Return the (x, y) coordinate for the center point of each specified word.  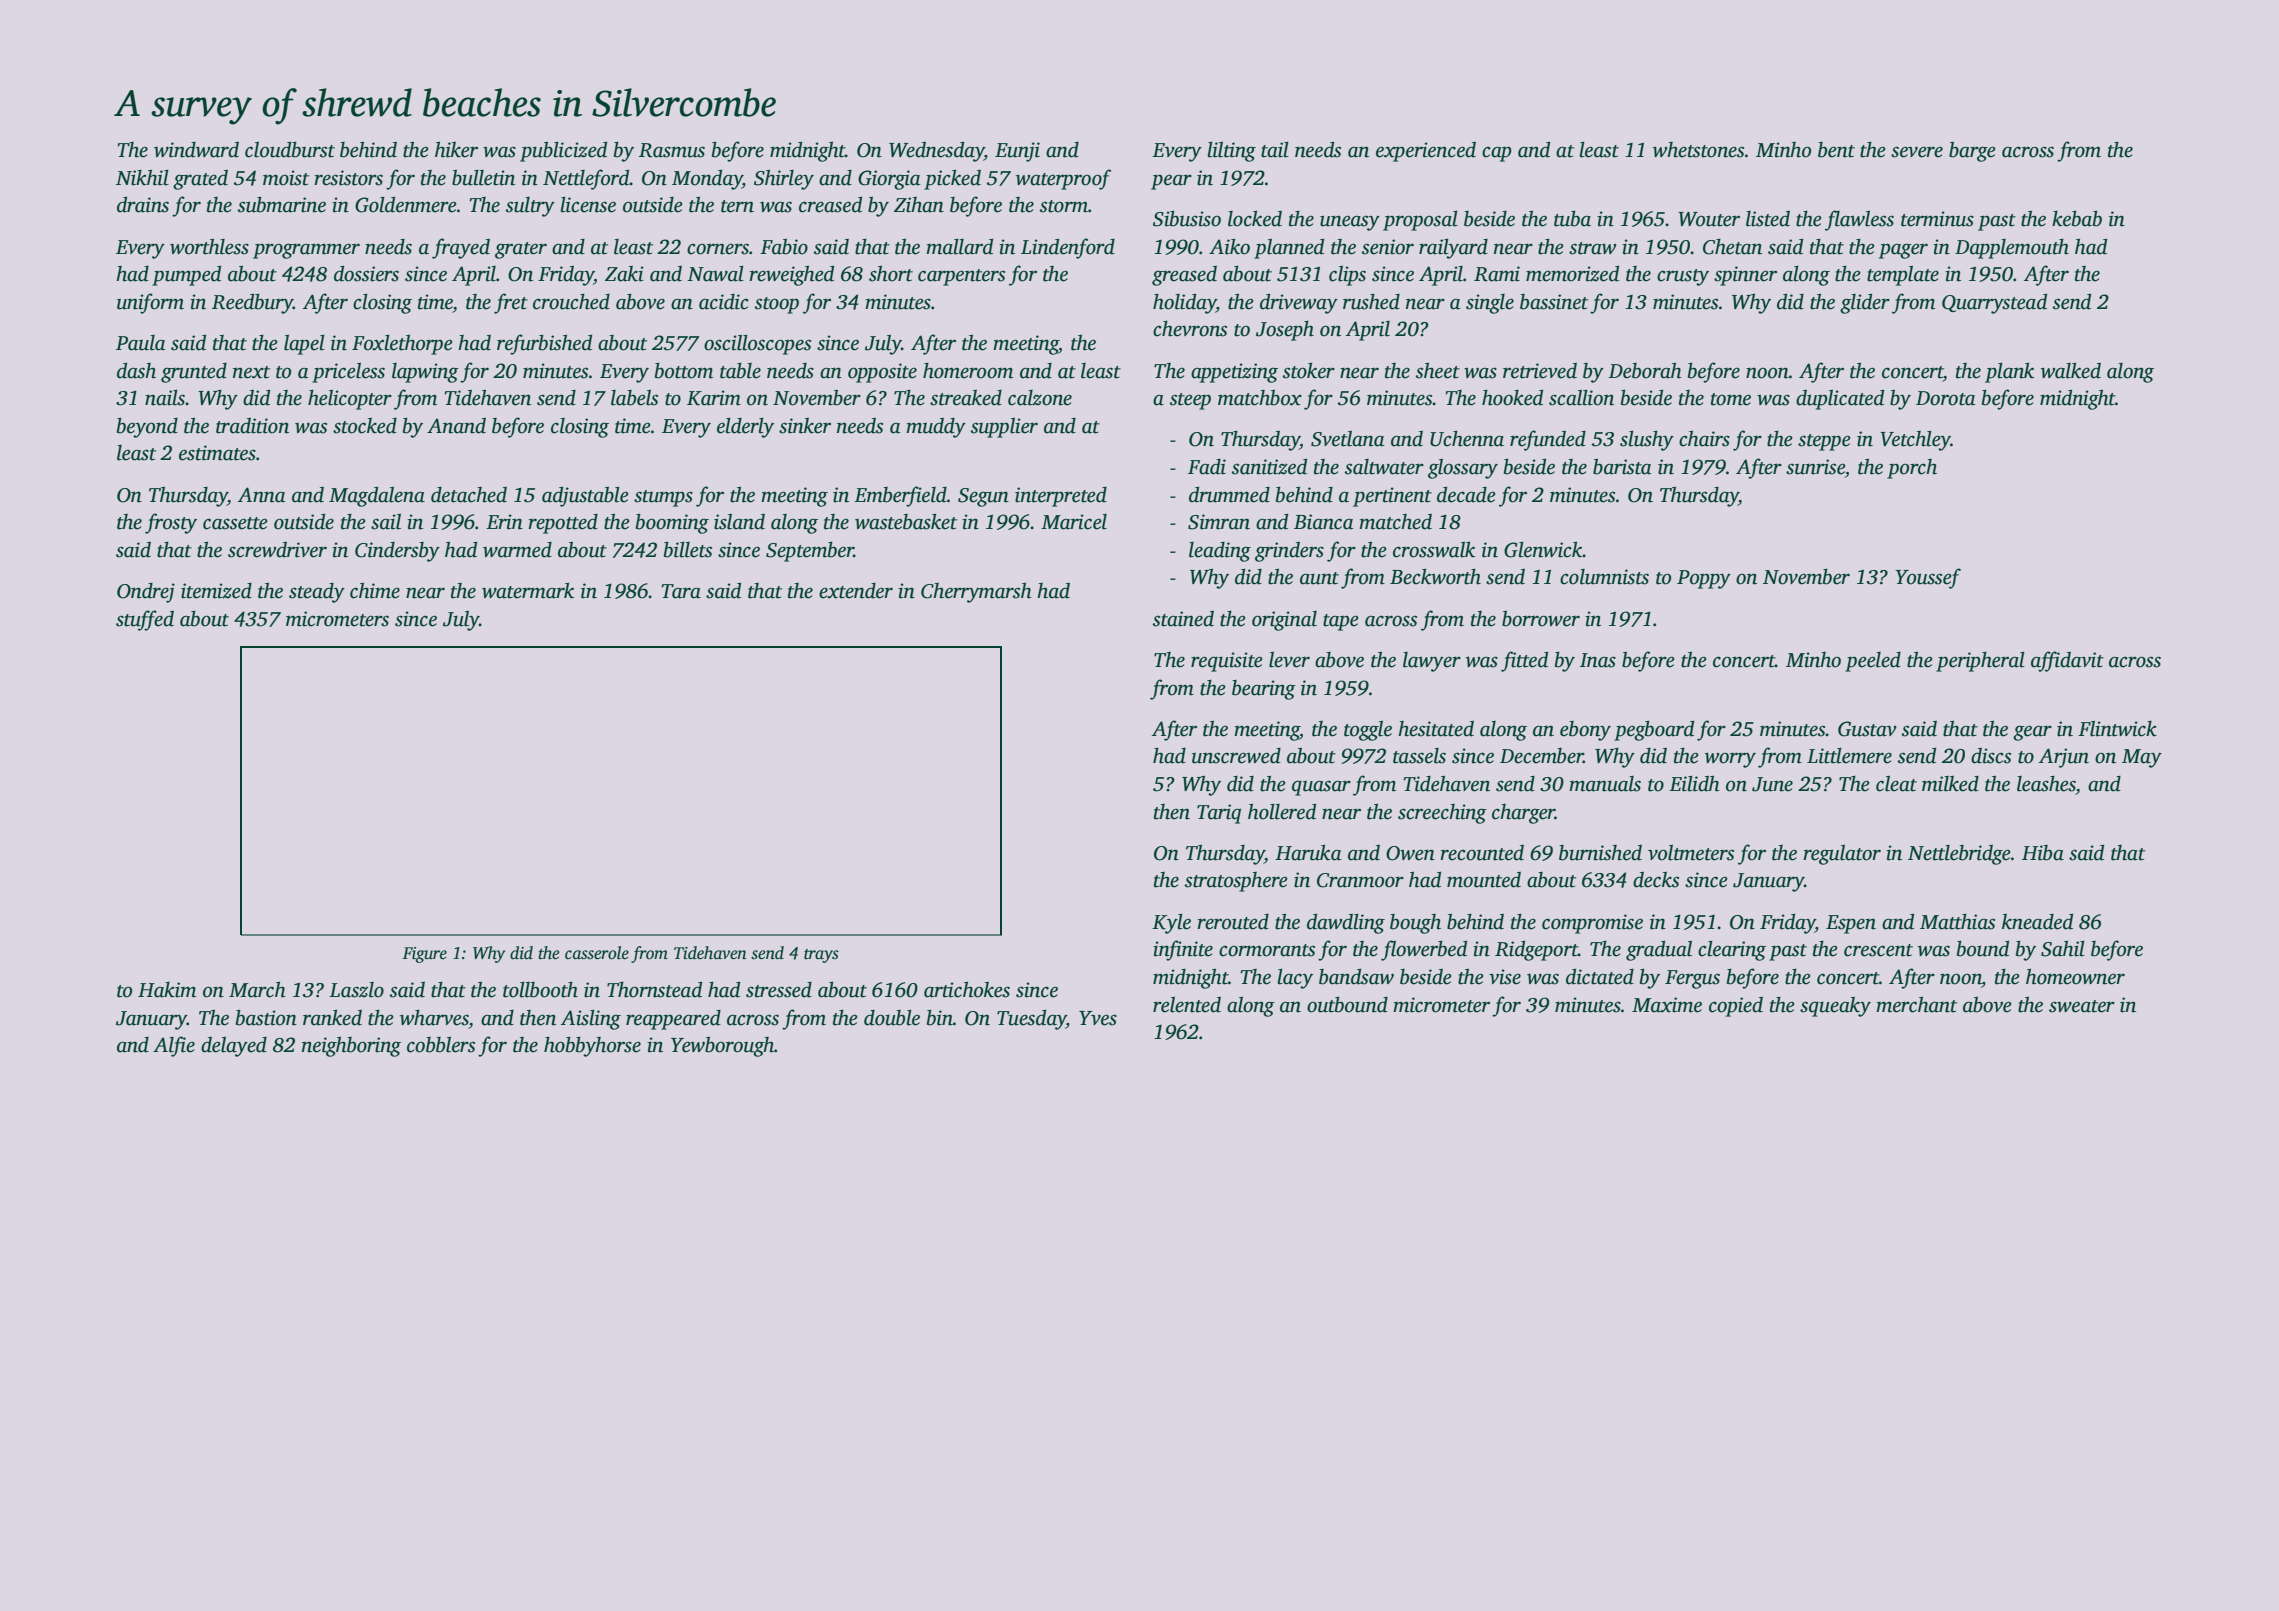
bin (940, 1017)
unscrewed (1236, 756)
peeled (1873, 662)
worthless (209, 246)
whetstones (1698, 150)
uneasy (1350, 223)
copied (1736, 1007)
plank (2009, 372)
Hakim (167, 990)
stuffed (145, 620)
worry (1730, 760)
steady (317, 593)
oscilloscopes (757, 344)
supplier (1004, 428)
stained (1183, 619)
